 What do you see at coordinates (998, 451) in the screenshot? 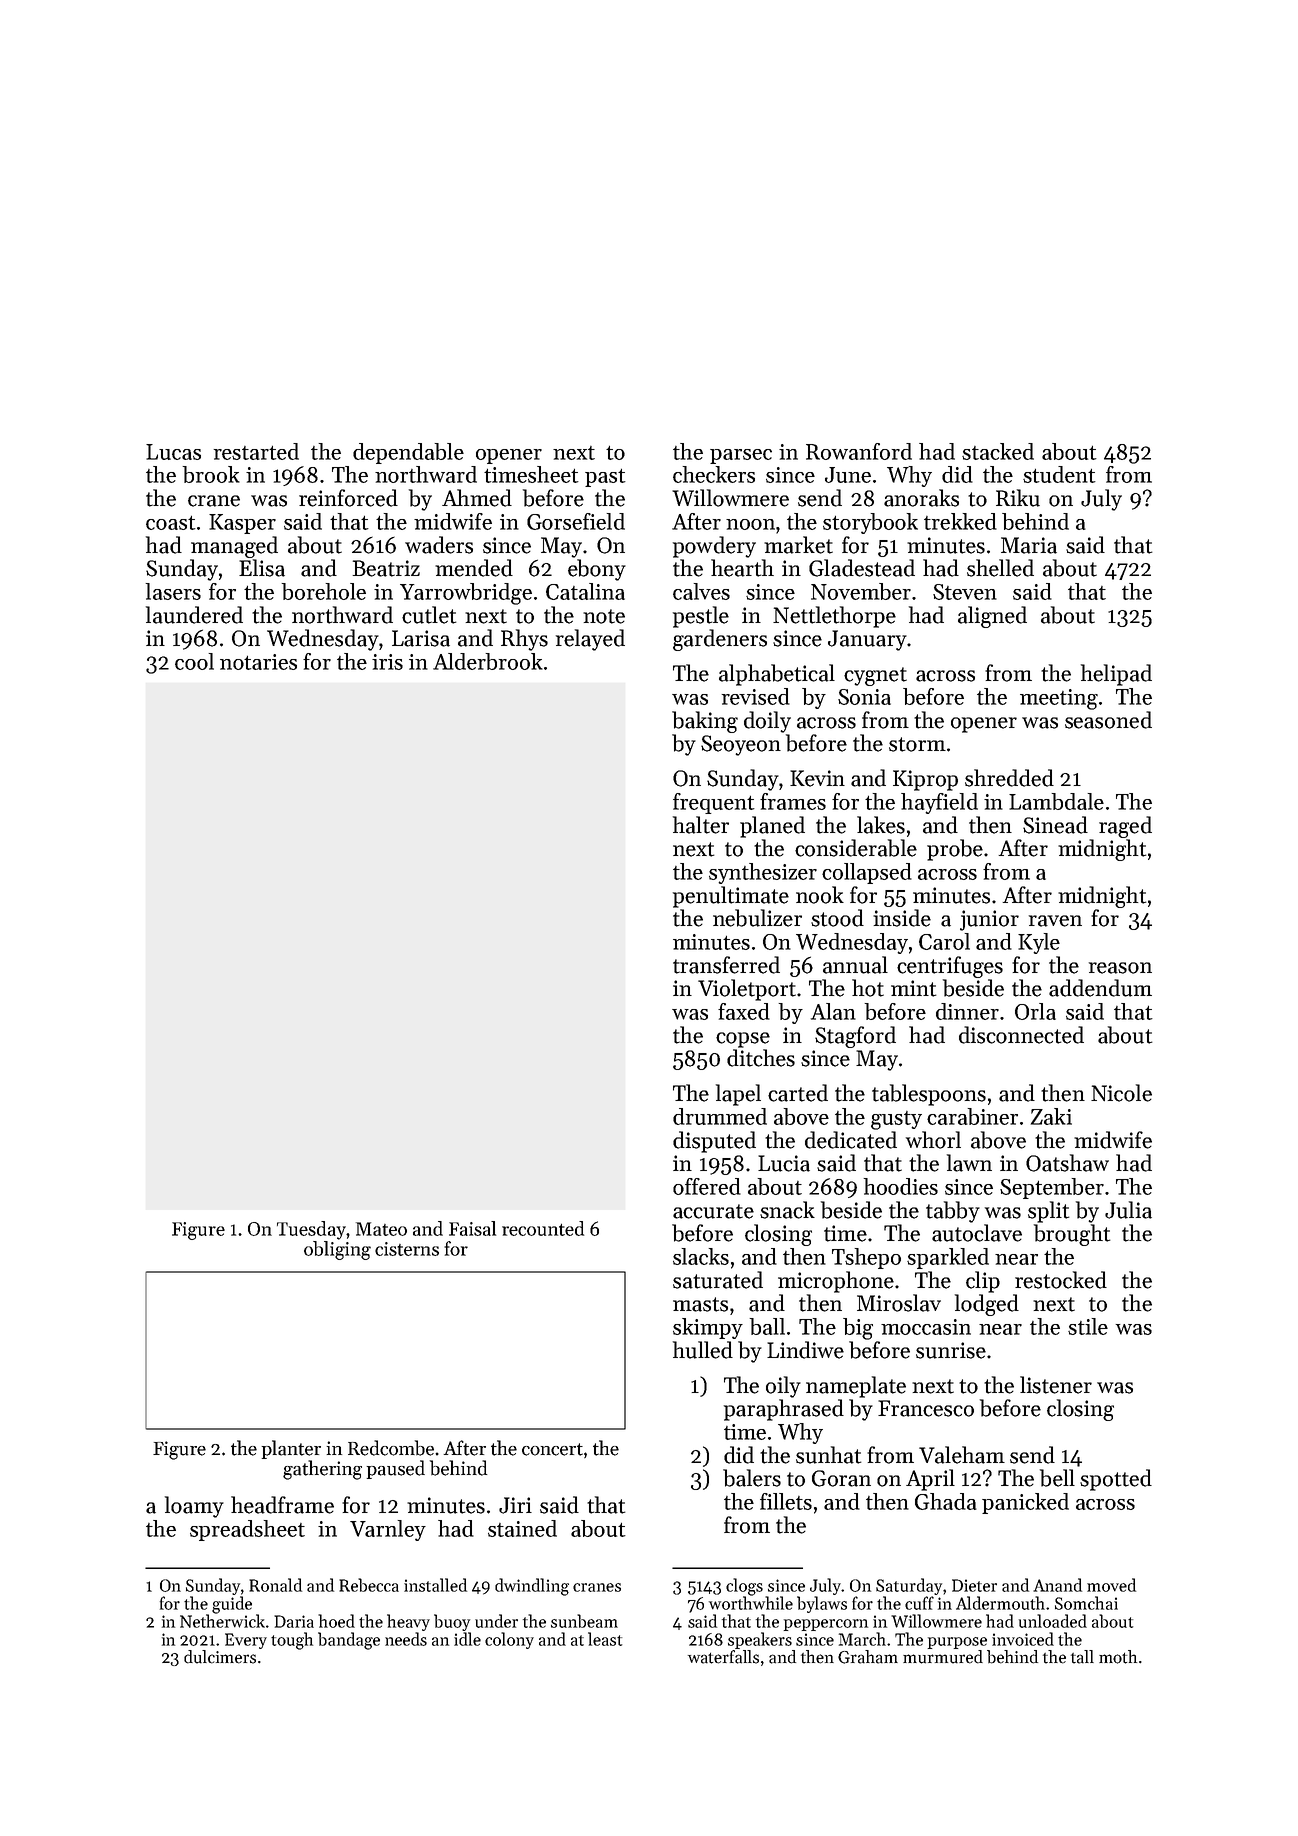
I see `stacked` at bounding box center [998, 451].
